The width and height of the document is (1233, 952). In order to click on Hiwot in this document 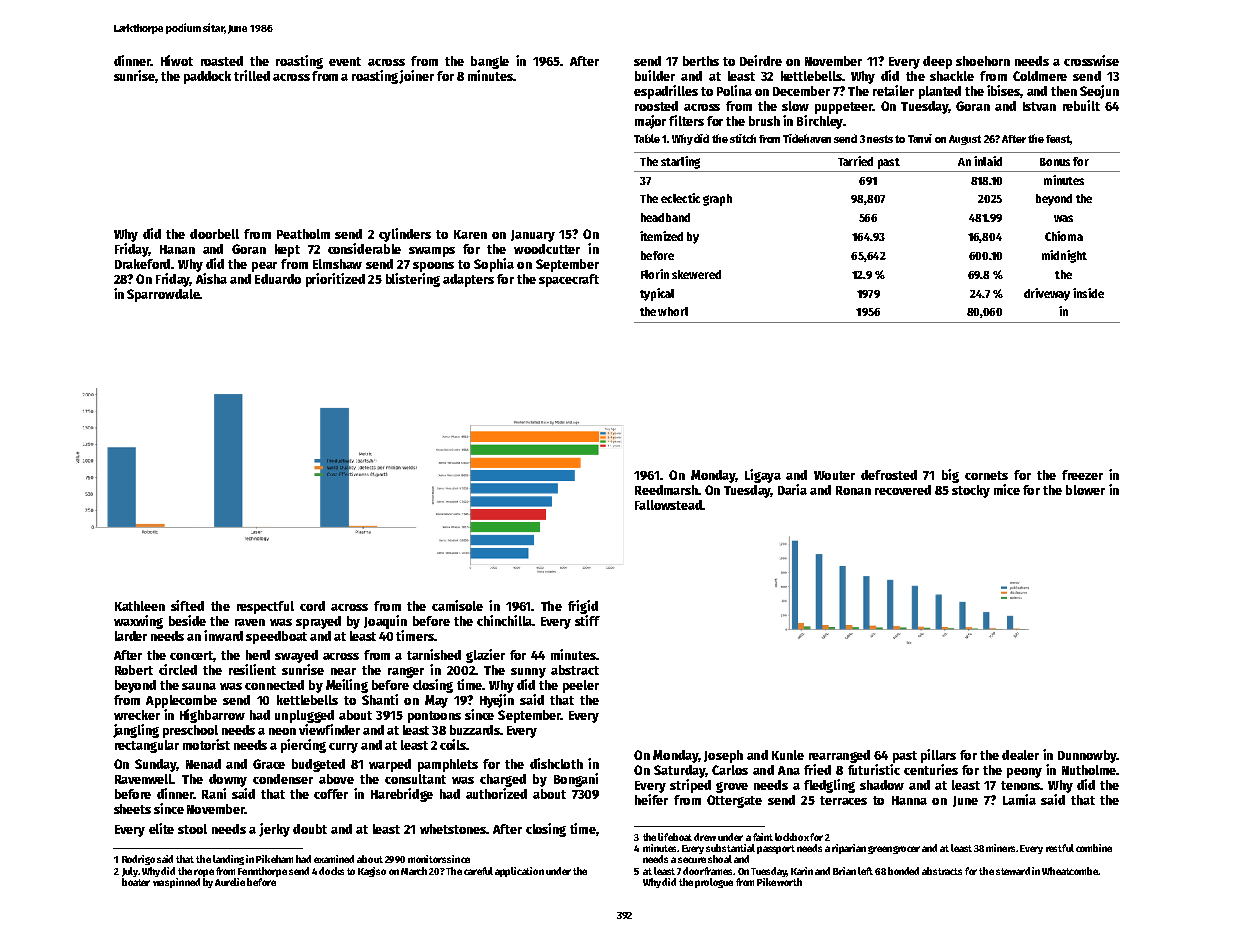, I will do `click(177, 60)`.
